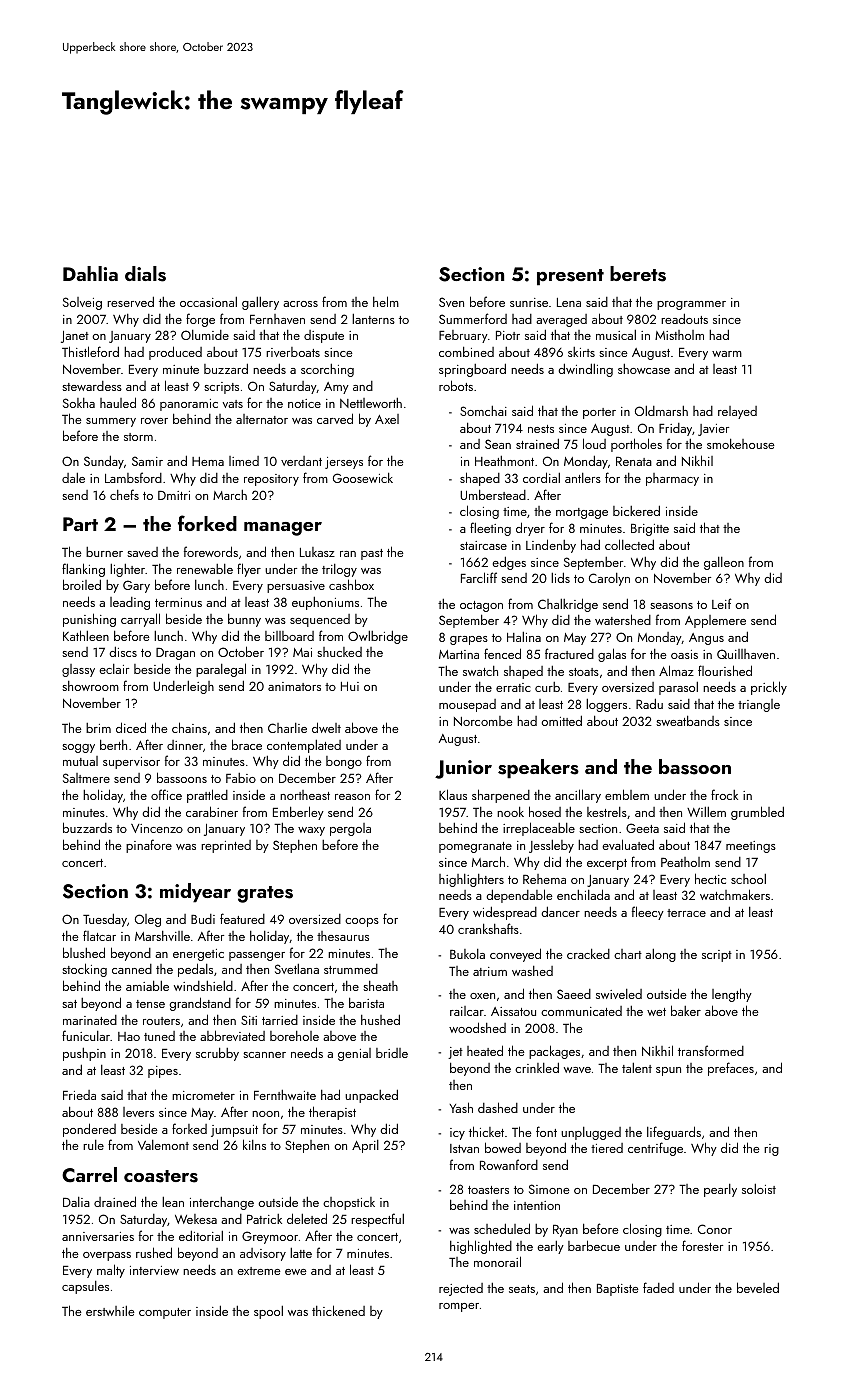  Describe the element at coordinates (459, 1307) in the screenshot. I see `romper` at that location.
